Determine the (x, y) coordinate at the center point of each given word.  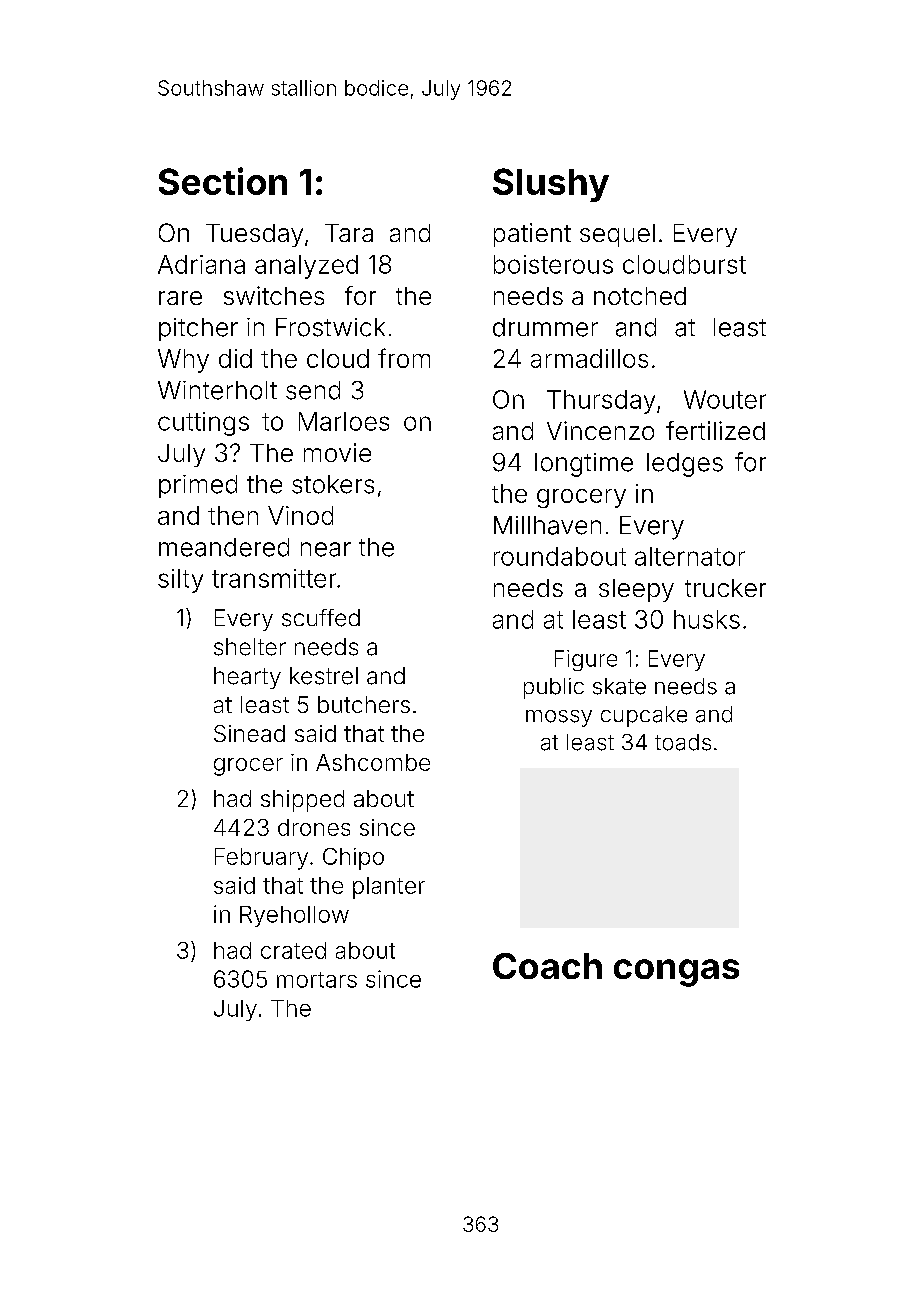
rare (180, 298)
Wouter (725, 399)
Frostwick (330, 327)
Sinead (249, 733)
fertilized (715, 430)
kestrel (324, 676)
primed (198, 486)
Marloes (344, 421)
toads (683, 742)
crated (293, 950)
